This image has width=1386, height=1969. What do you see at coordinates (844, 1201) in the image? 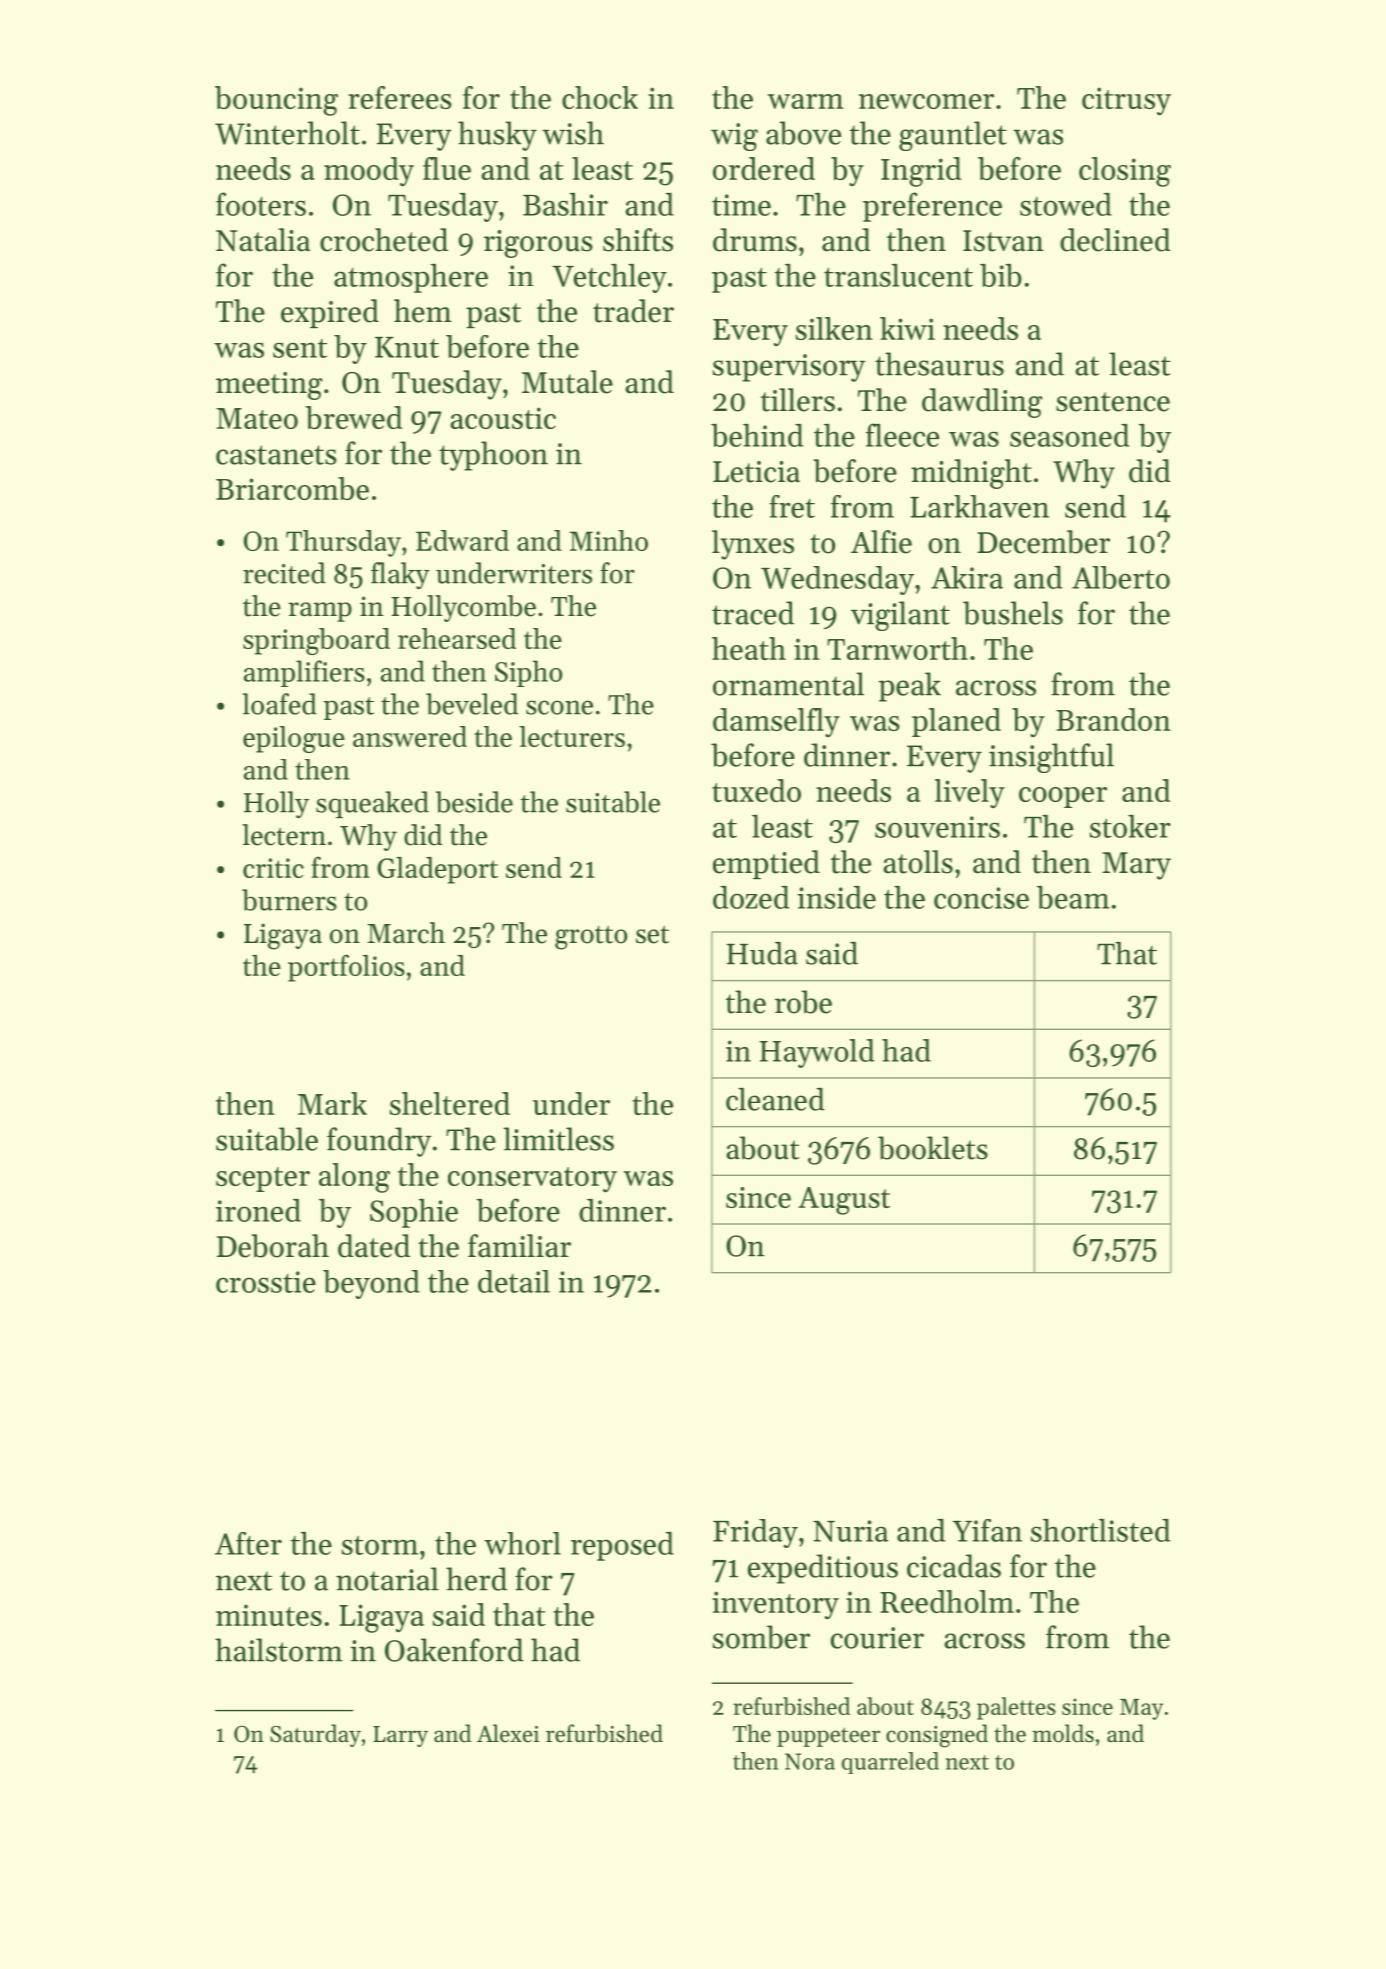
I see `August` at bounding box center [844, 1201].
